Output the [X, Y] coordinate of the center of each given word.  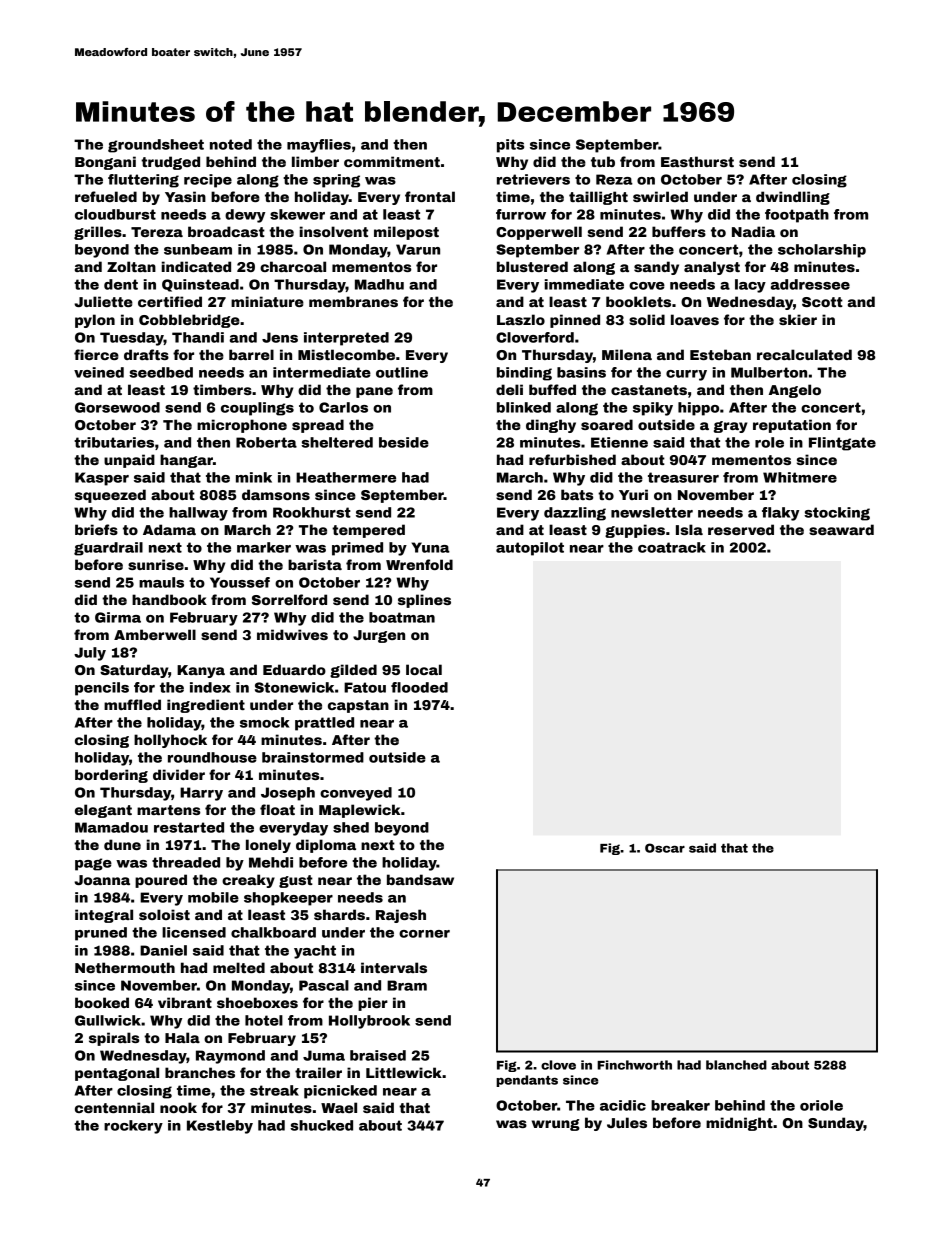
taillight [598, 198]
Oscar [665, 848]
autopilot [530, 549]
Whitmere [800, 477]
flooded [419, 687]
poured [161, 881]
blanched [736, 1065]
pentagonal [117, 1074]
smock [265, 722]
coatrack [672, 547]
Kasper [102, 479]
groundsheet [156, 146]
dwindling [793, 198]
